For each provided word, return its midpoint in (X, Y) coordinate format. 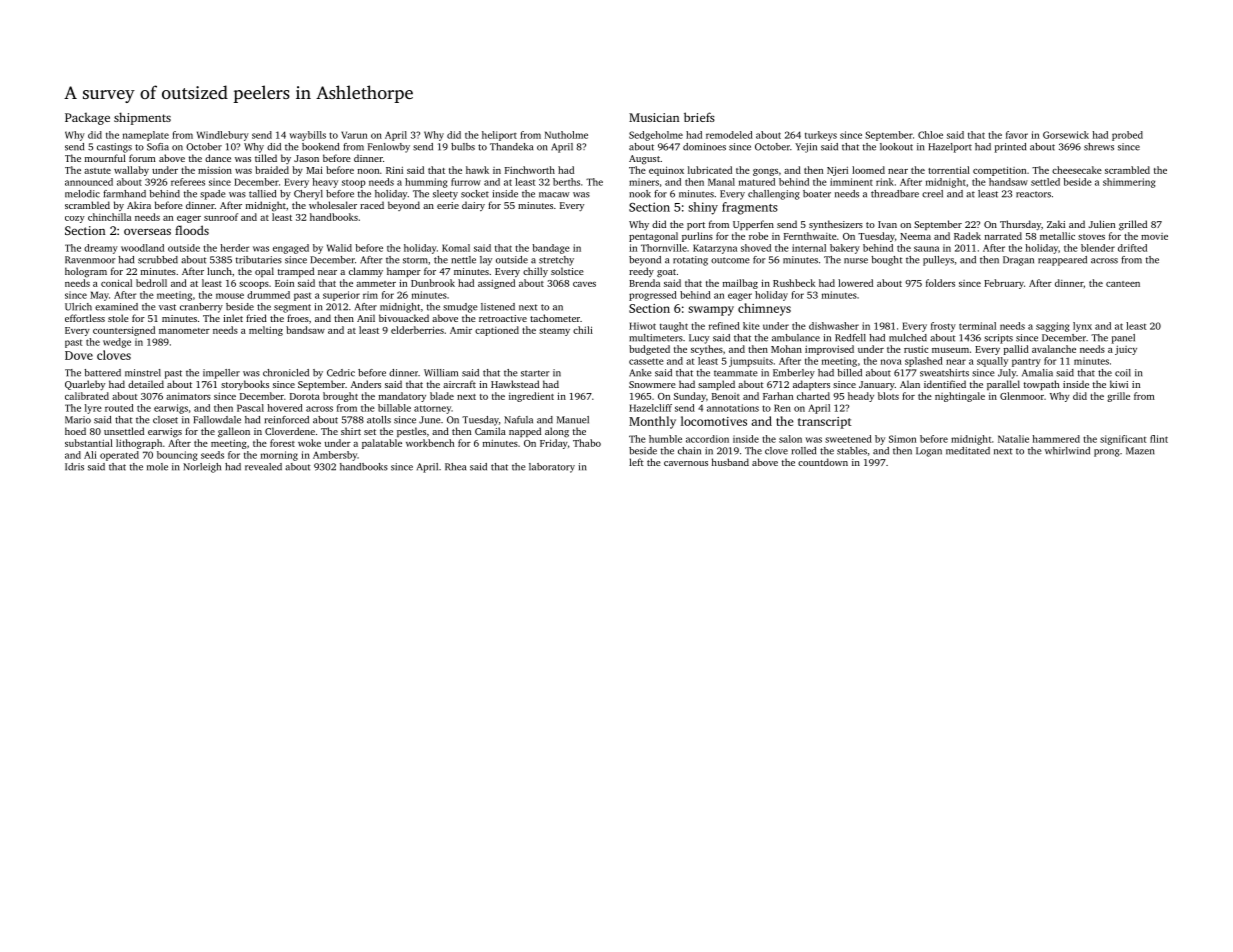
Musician (654, 117)
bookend (320, 147)
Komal (456, 248)
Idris (74, 467)
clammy (366, 272)
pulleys (938, 261)
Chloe (930, 135)
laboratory (552, 468)
